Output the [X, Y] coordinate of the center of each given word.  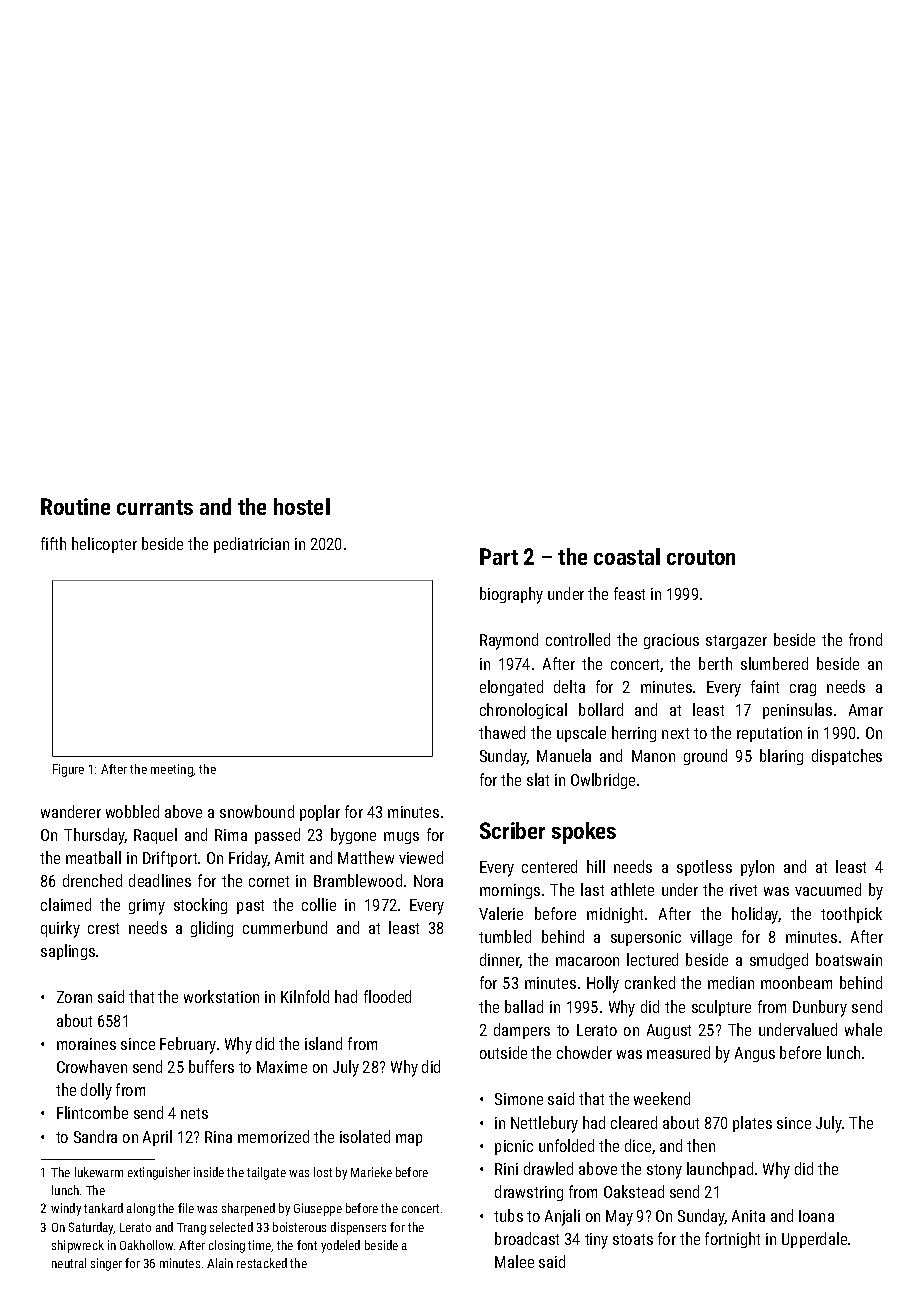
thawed [502, 732]
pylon [757, 868]
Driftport [170, 859]
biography [511, 595]
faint [765, 686]
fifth [53, 543]
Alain [220, 1263]
